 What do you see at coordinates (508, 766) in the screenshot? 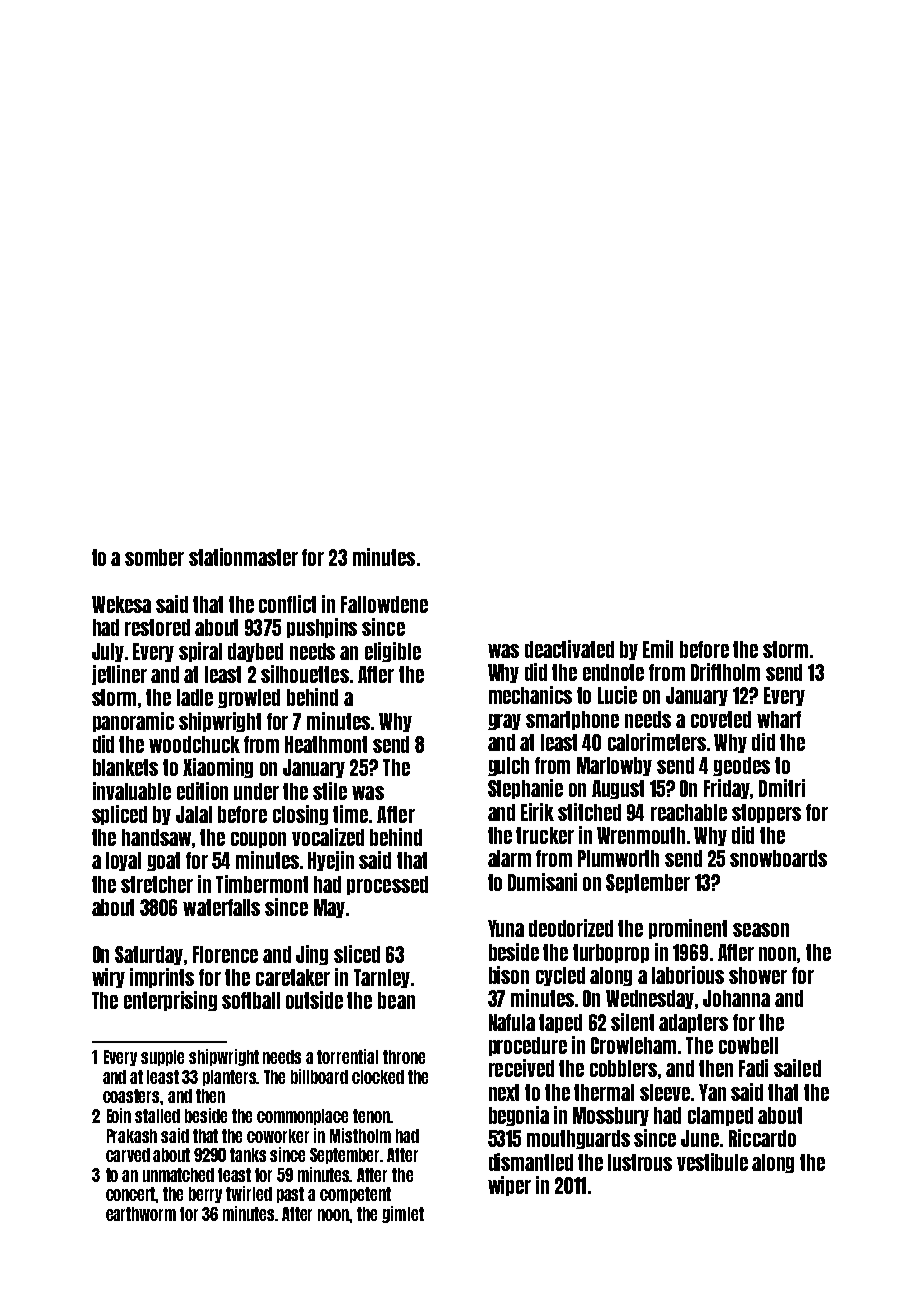
I see `gulch` at bounding box center [508, 766].
